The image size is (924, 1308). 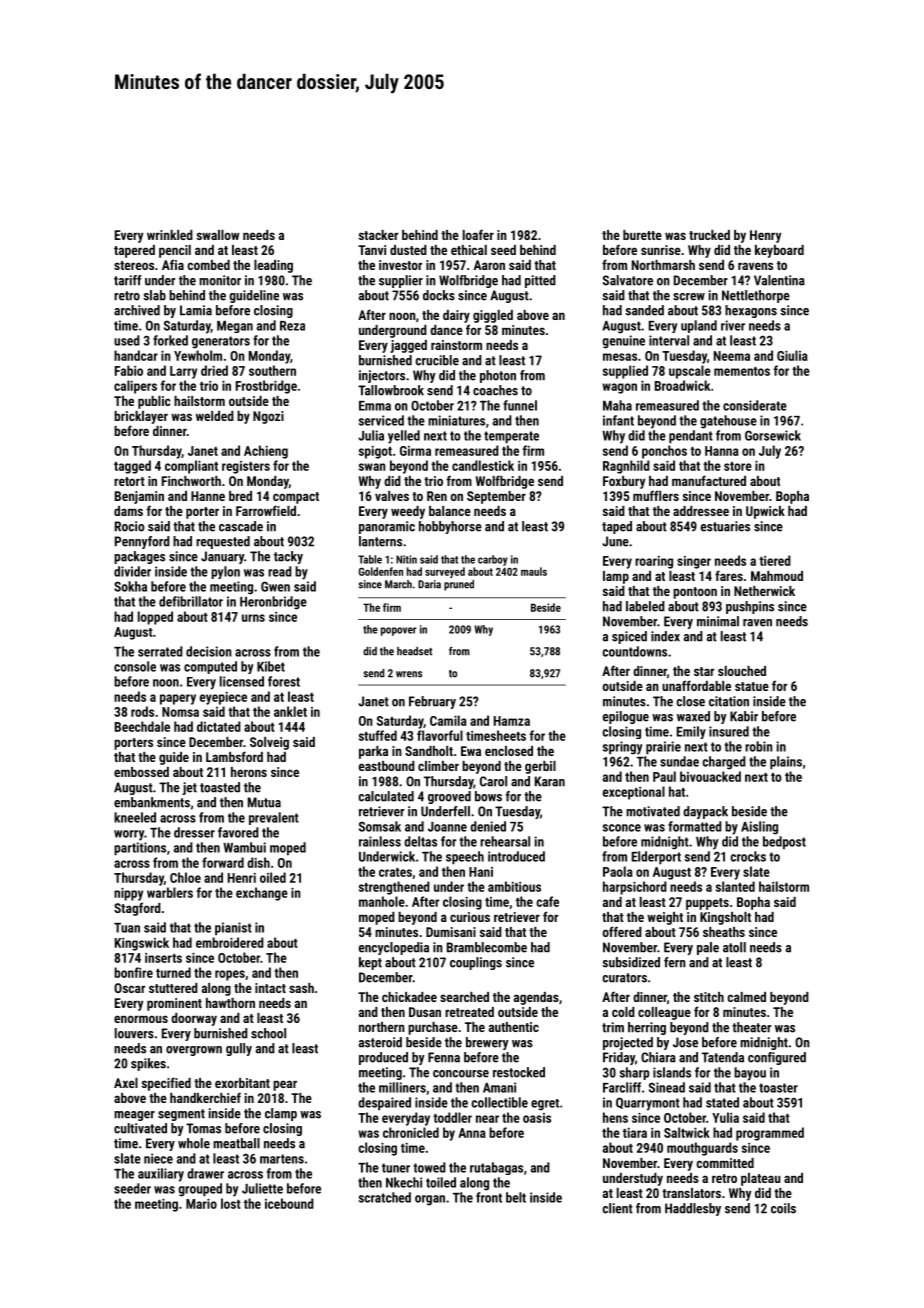 I want to click on jet, so click(x=189, y=788).
